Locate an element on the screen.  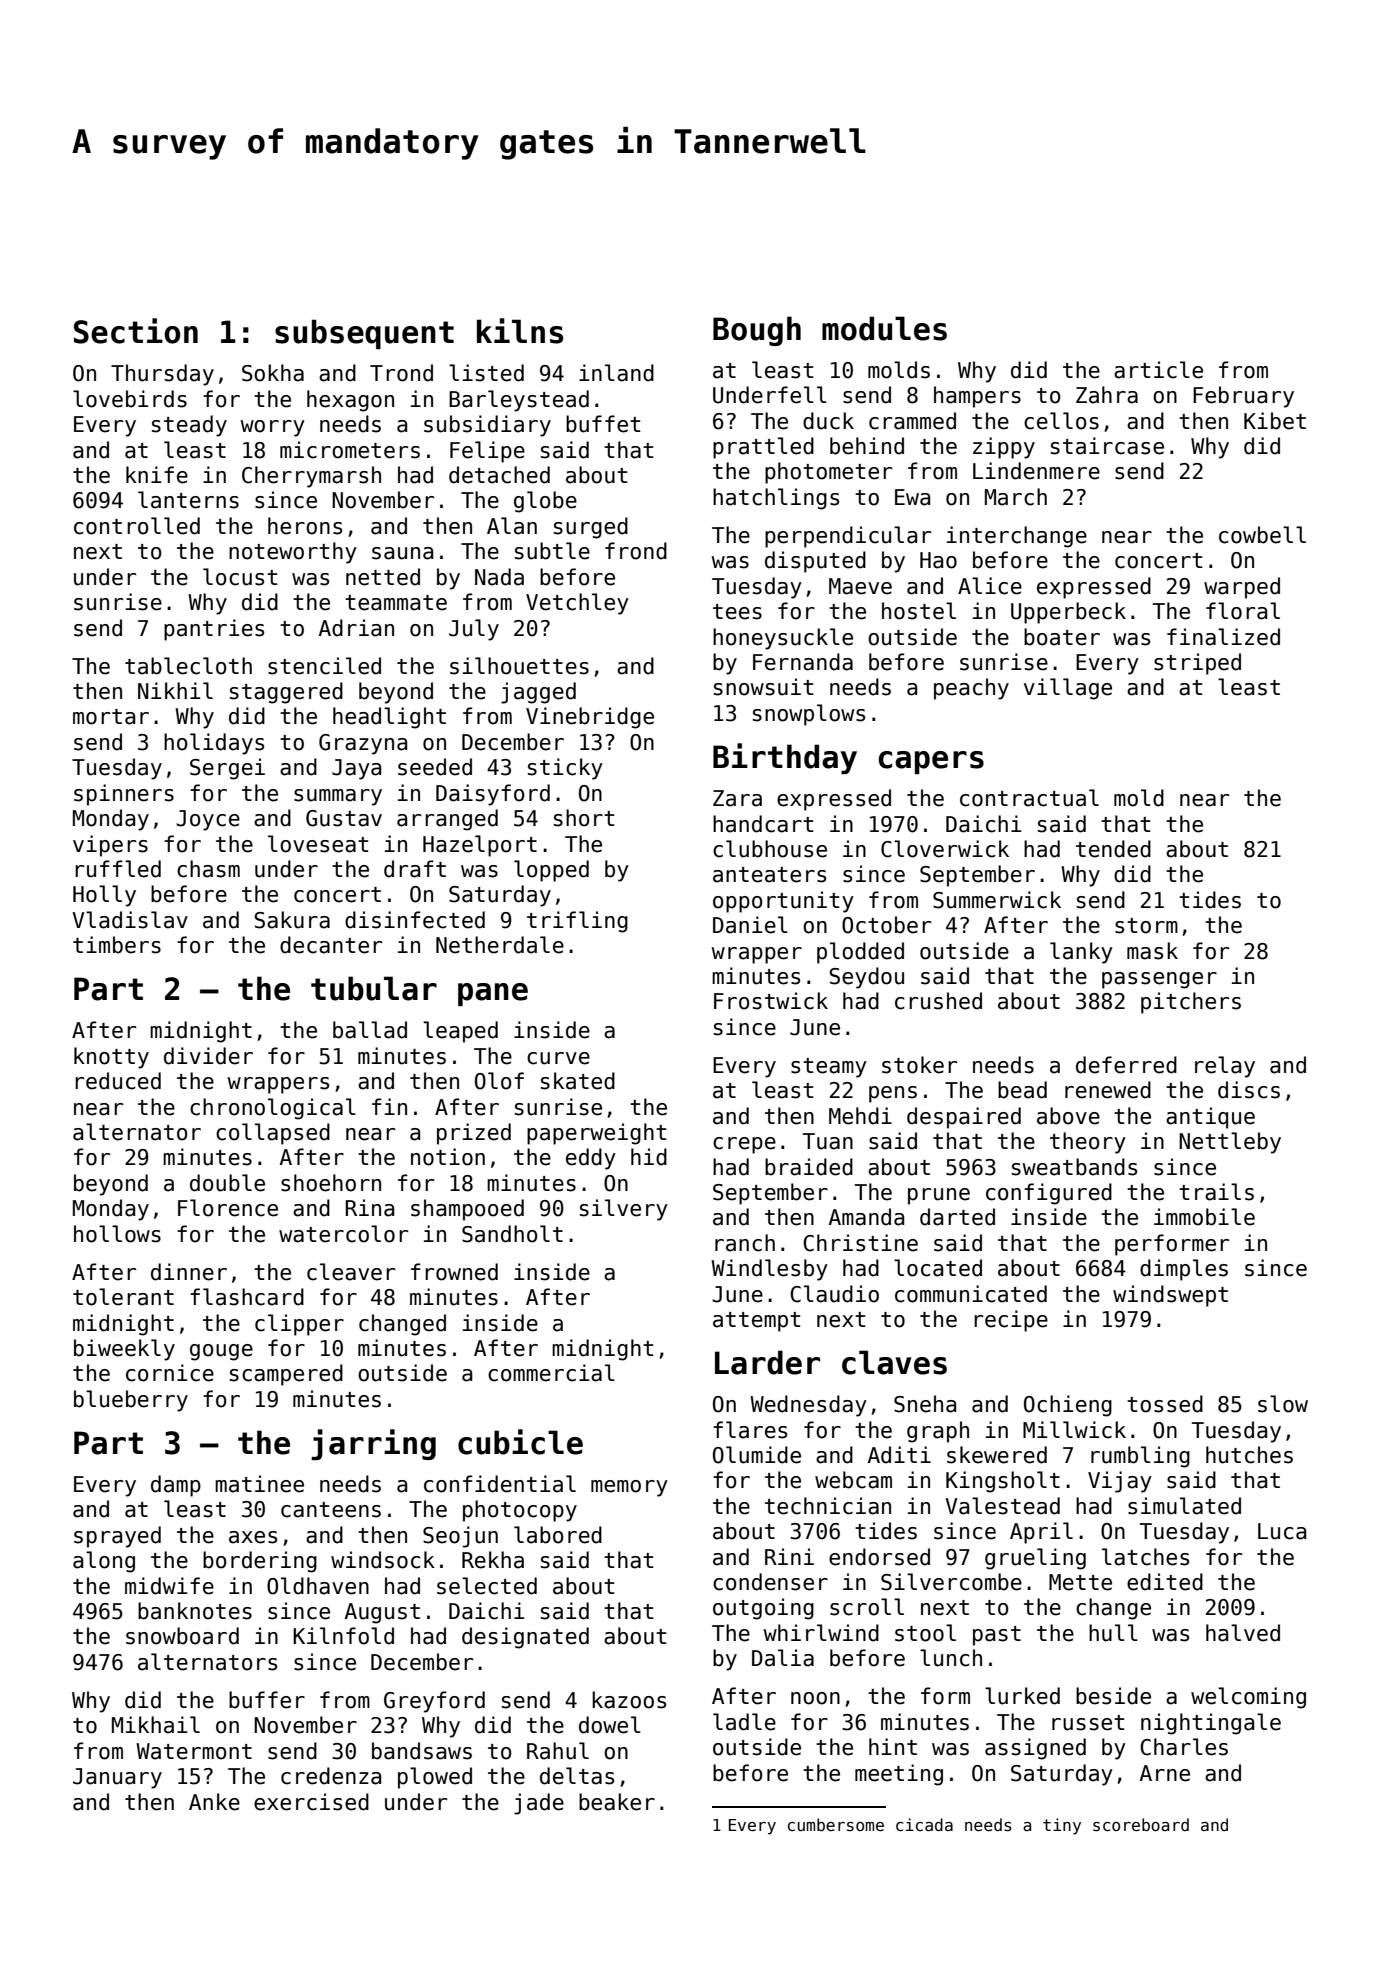
chasm is located at coordinates (208, 869).
